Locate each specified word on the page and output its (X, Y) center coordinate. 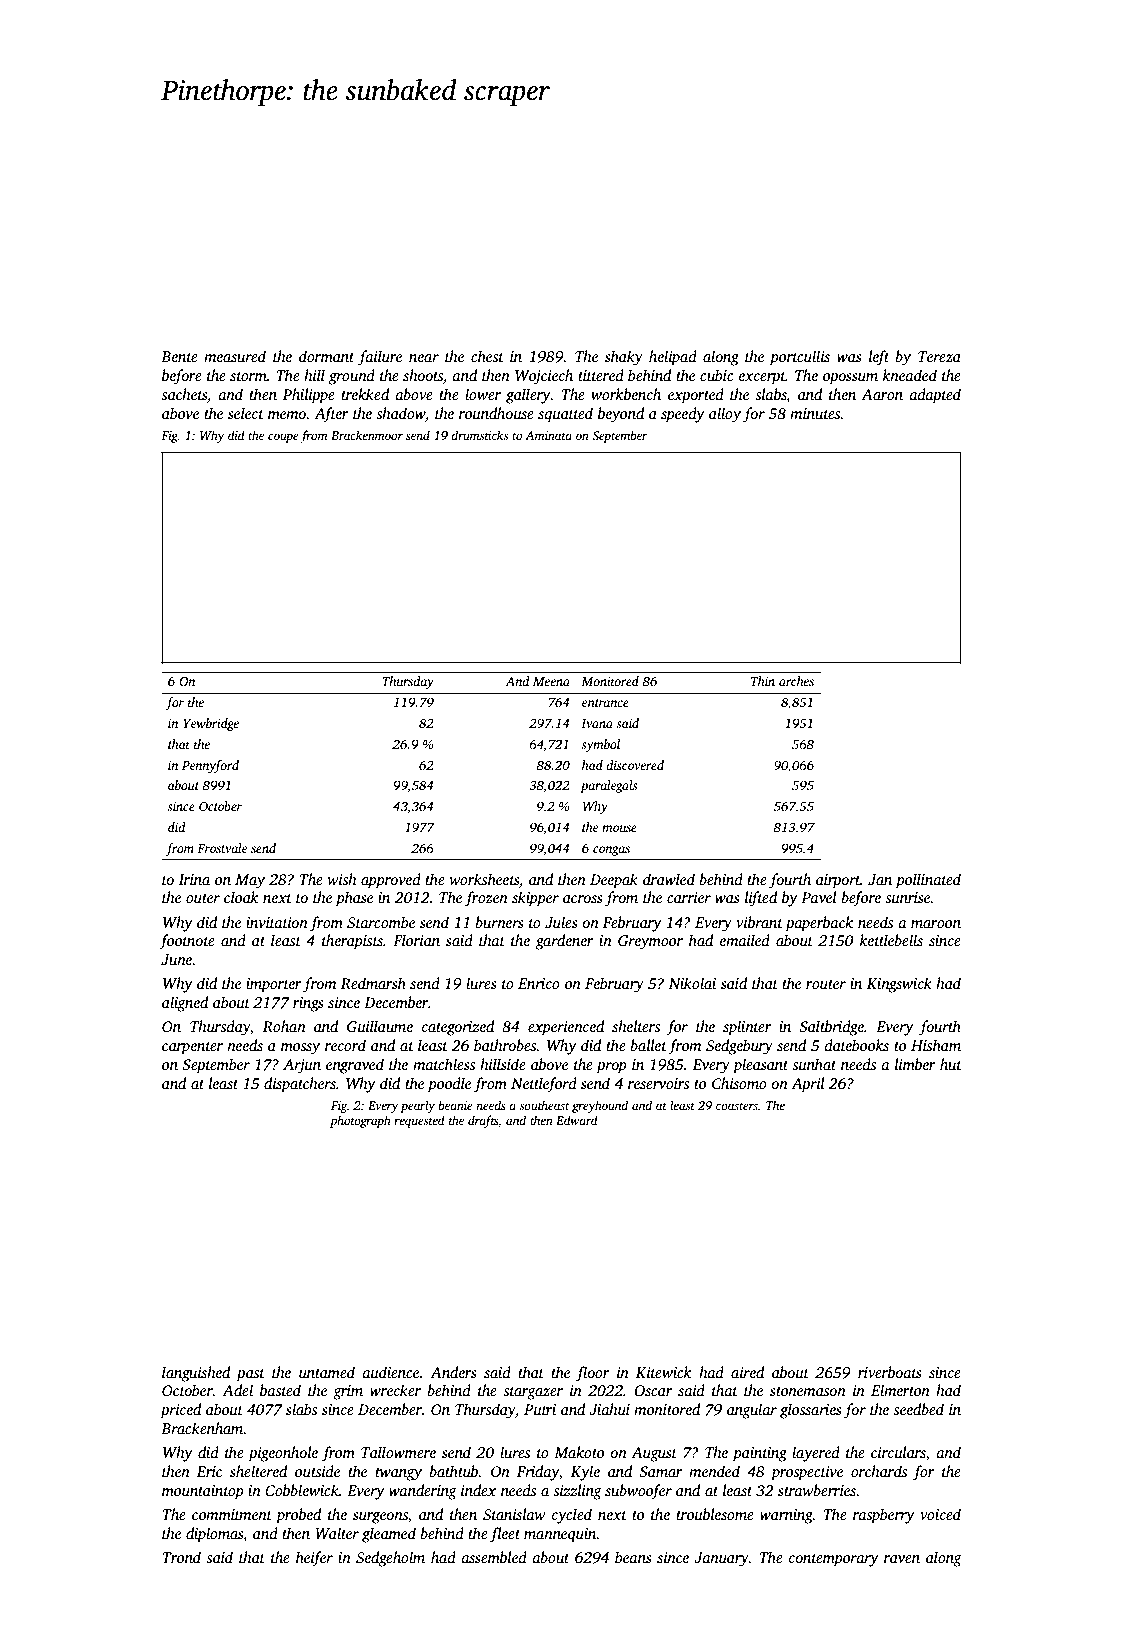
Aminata (548, 435)
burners (499, 922)
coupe (283, 438)
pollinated (928, 881)
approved (391, 881)
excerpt (762, 378)
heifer (314, 1559)
